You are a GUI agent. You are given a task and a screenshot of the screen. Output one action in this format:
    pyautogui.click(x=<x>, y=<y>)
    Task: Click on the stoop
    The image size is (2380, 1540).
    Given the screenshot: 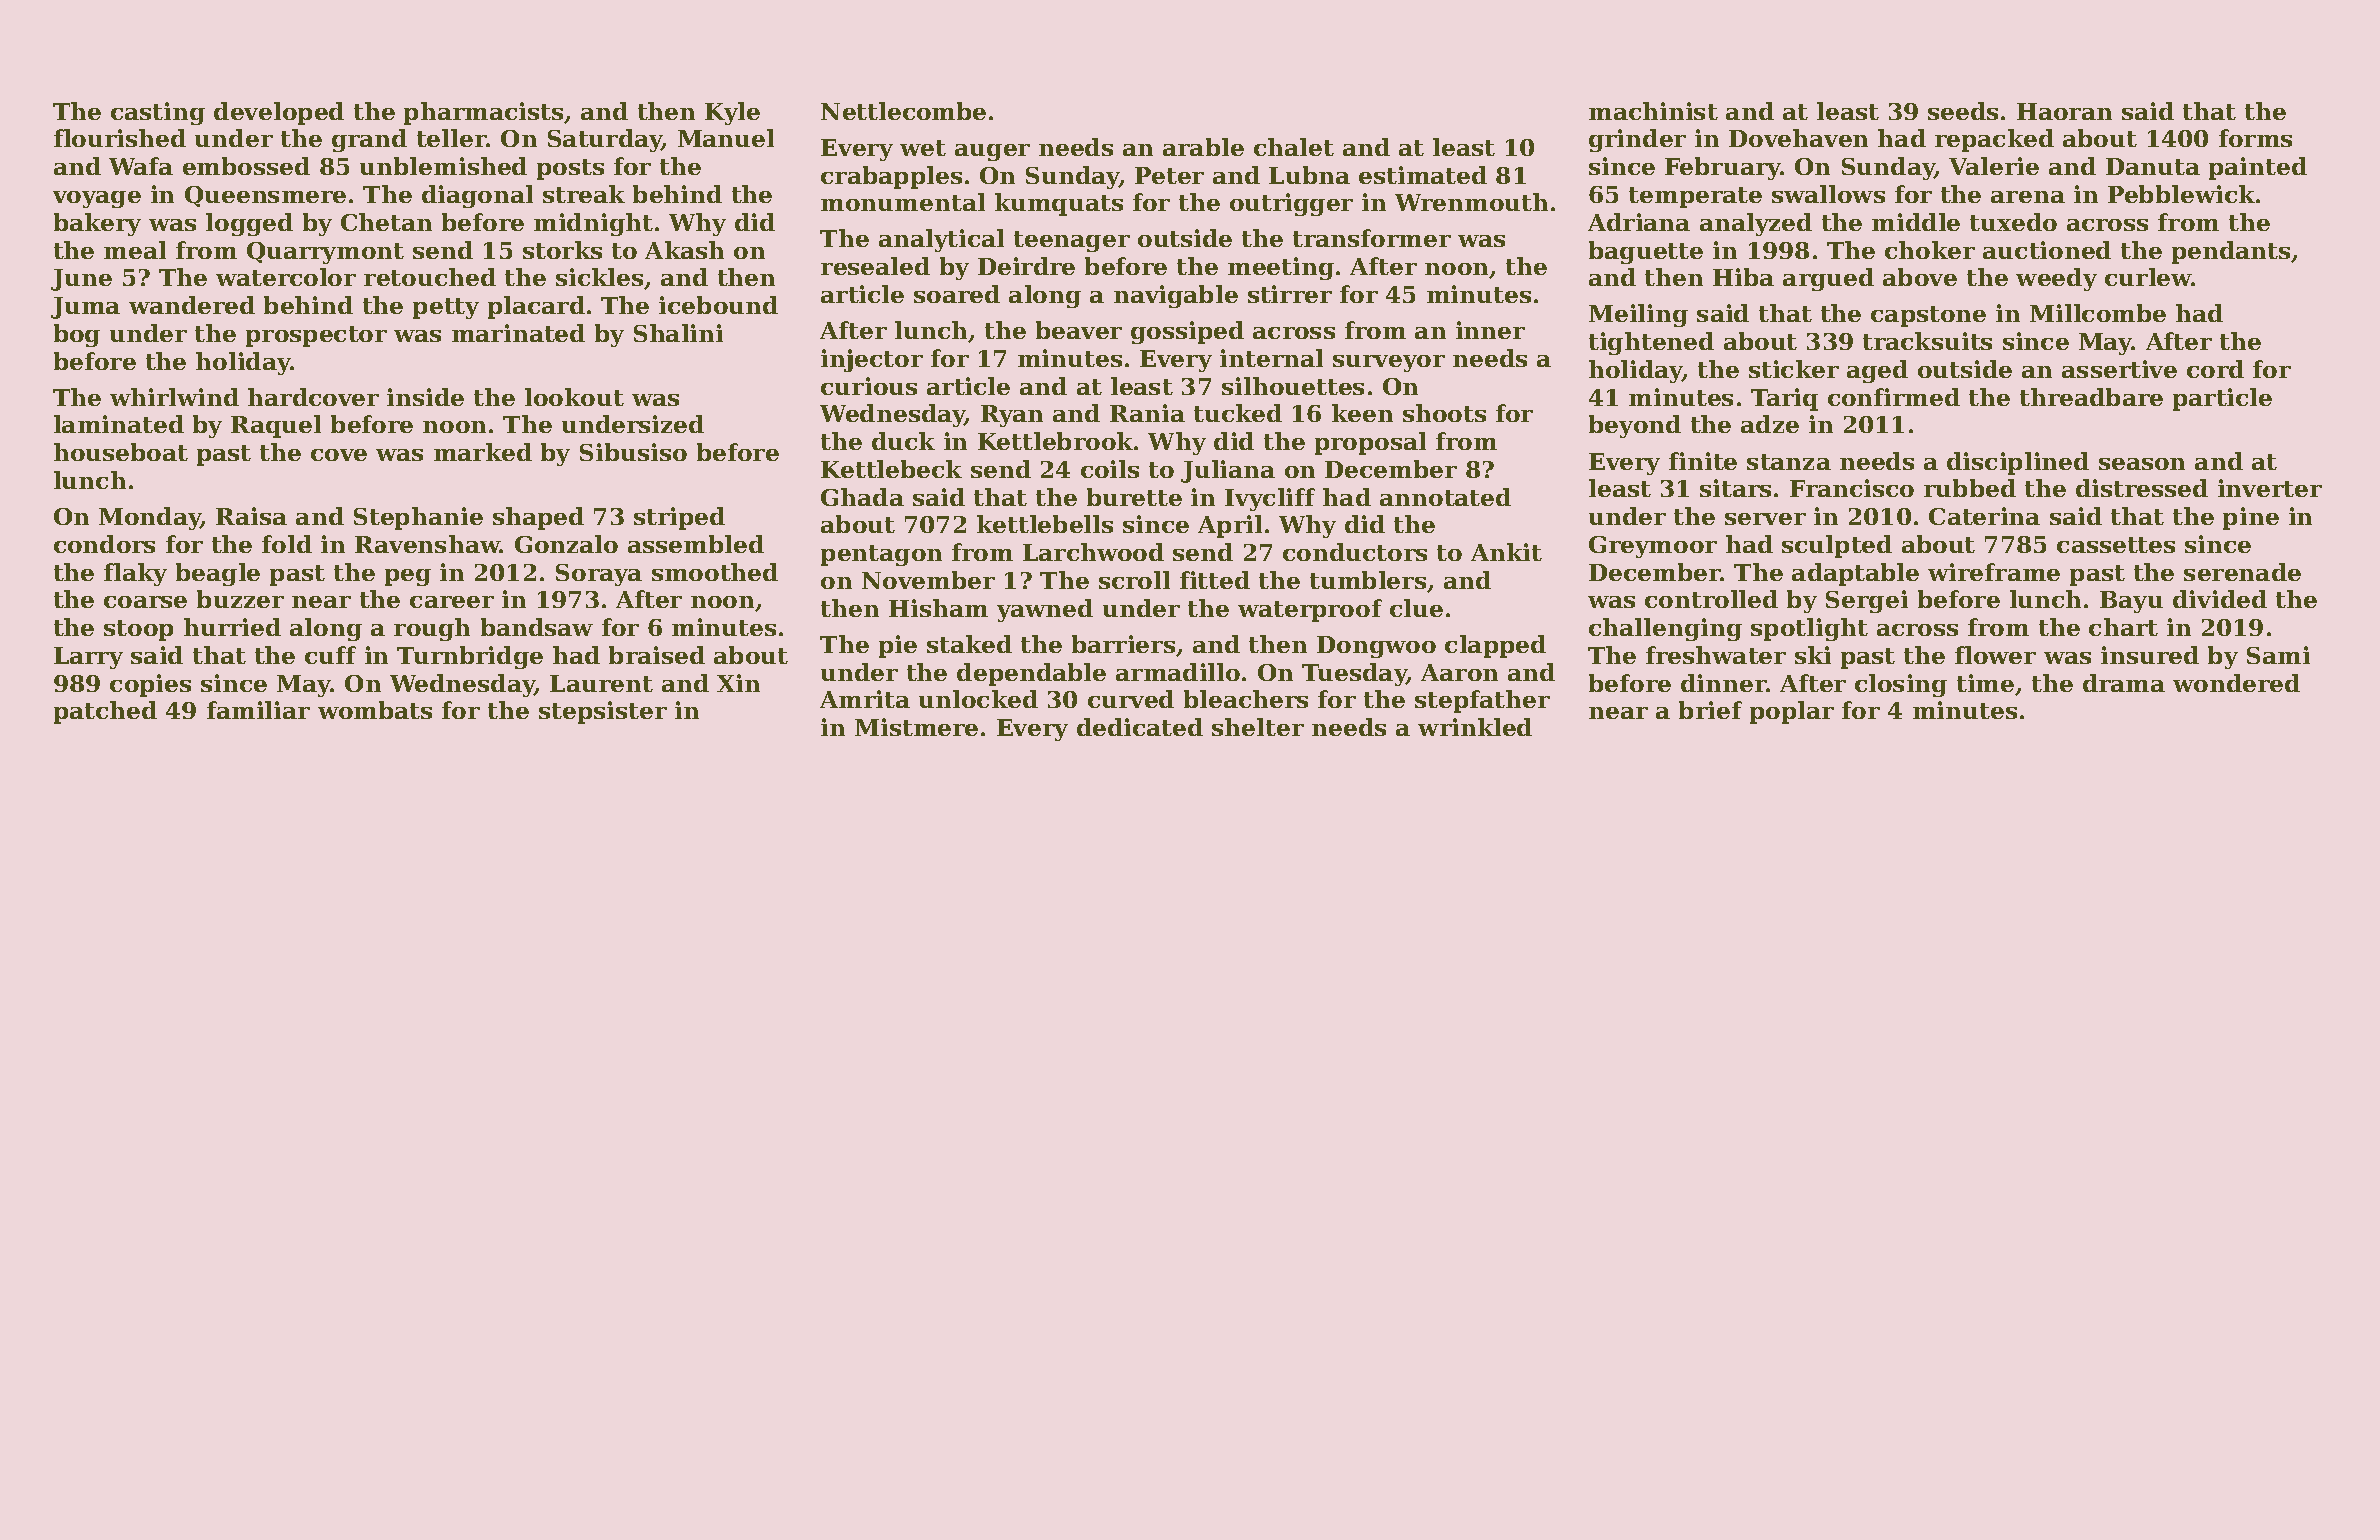 What is the action you would take?
    pyautogui.click(x=138, y=630)
